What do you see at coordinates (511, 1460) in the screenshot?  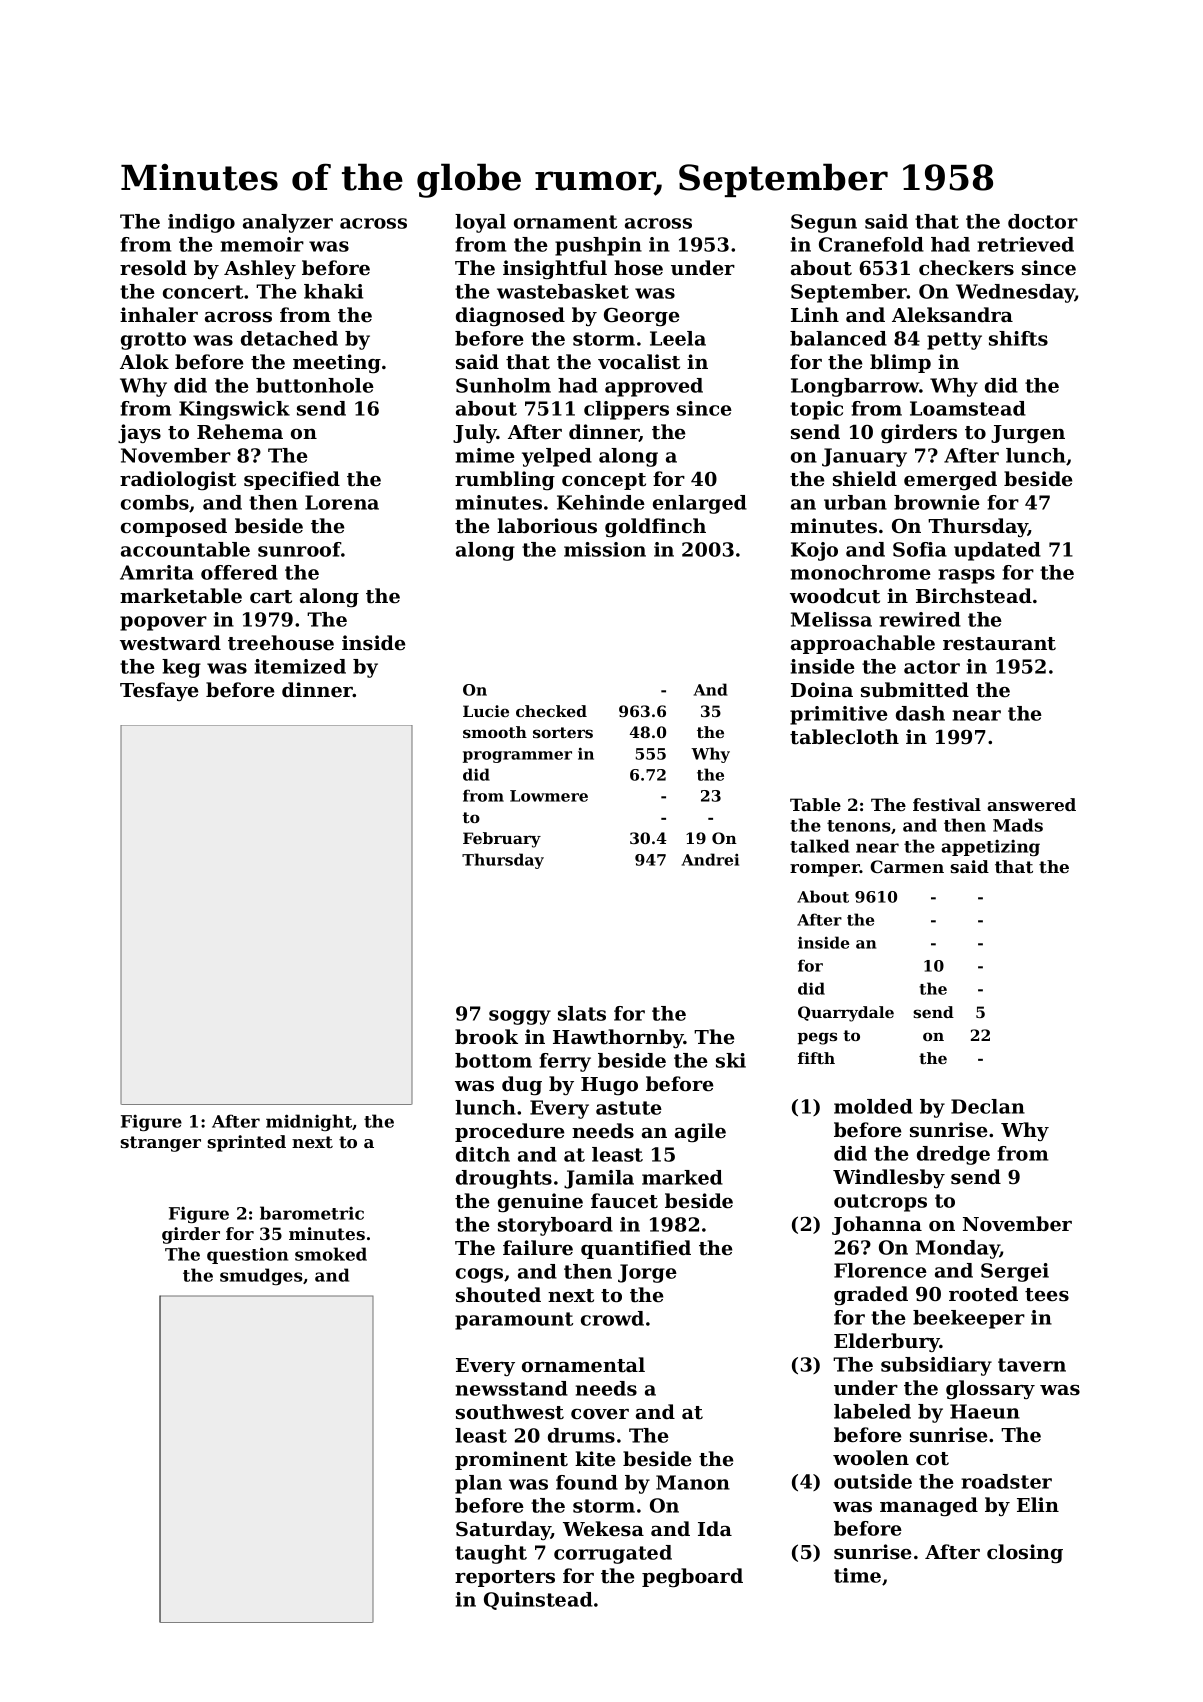 I see `prominent` at bounding box center [511, 1460].
